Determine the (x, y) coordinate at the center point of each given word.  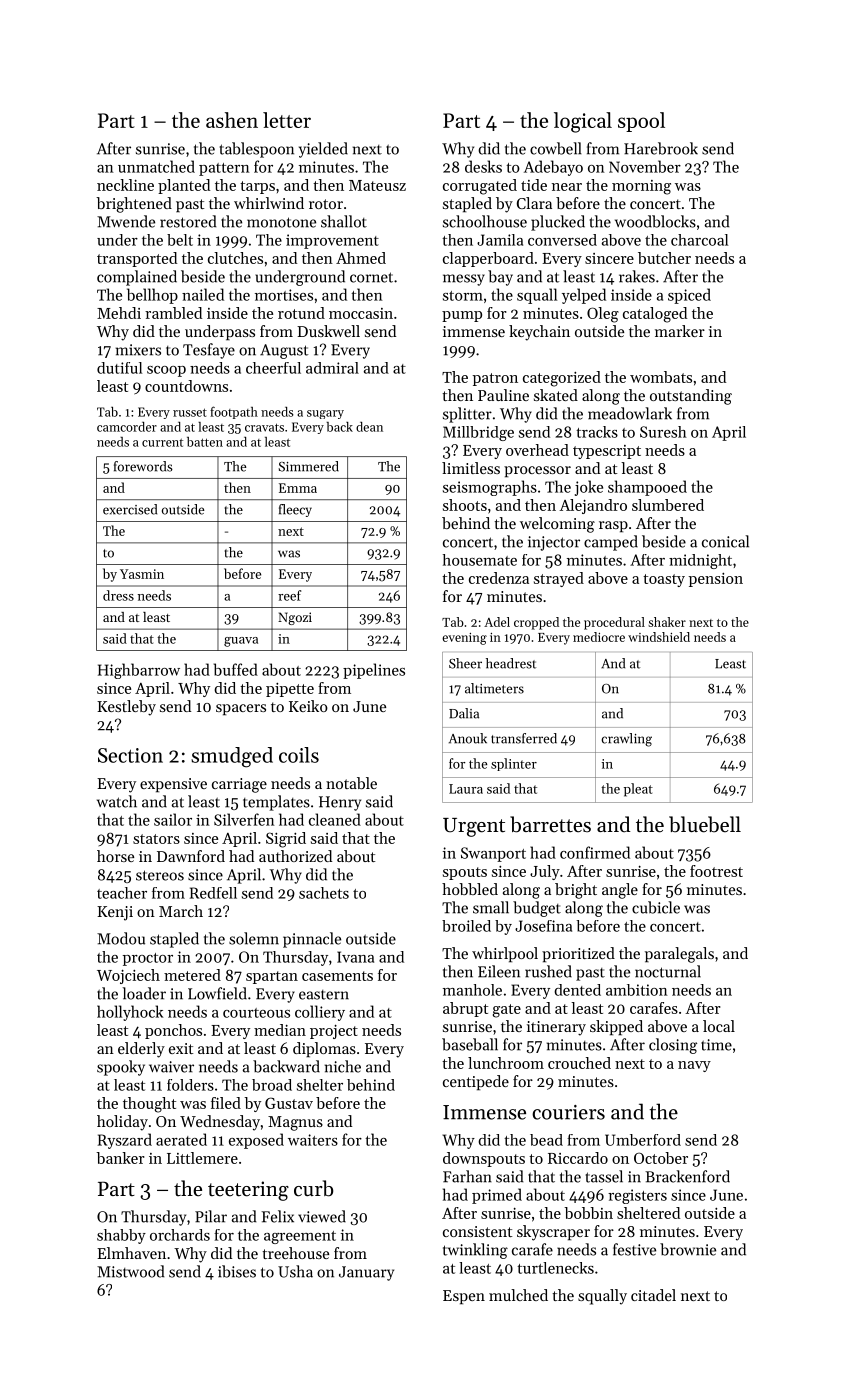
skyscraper (553, 1233)
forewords (143, 466)
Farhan (467, 1176)
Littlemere (202, 1158)
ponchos (173, 1031)
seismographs (490, 488)
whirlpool (505, 955)
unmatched (156, 166)
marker (680, 331)
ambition (637, 990)
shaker (667, 622)
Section (130, 755)
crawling (626, 740)
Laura (466, 789)
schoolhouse (485, 221)
